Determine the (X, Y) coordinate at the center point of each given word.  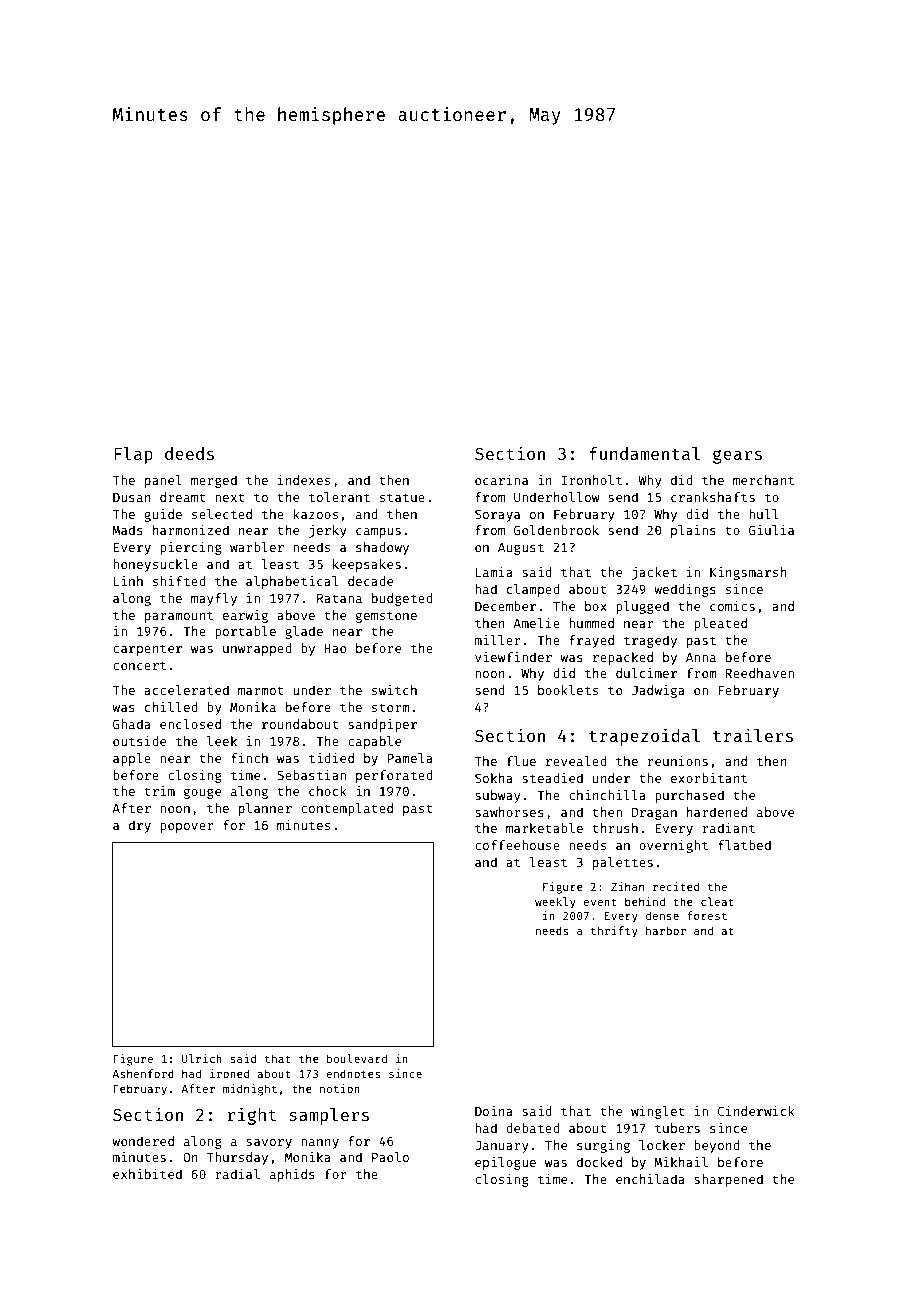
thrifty (614, 932)
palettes (623, 863)
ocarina (501, 480)
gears (737, 457)
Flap (133, 455)
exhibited (147, 1174)
